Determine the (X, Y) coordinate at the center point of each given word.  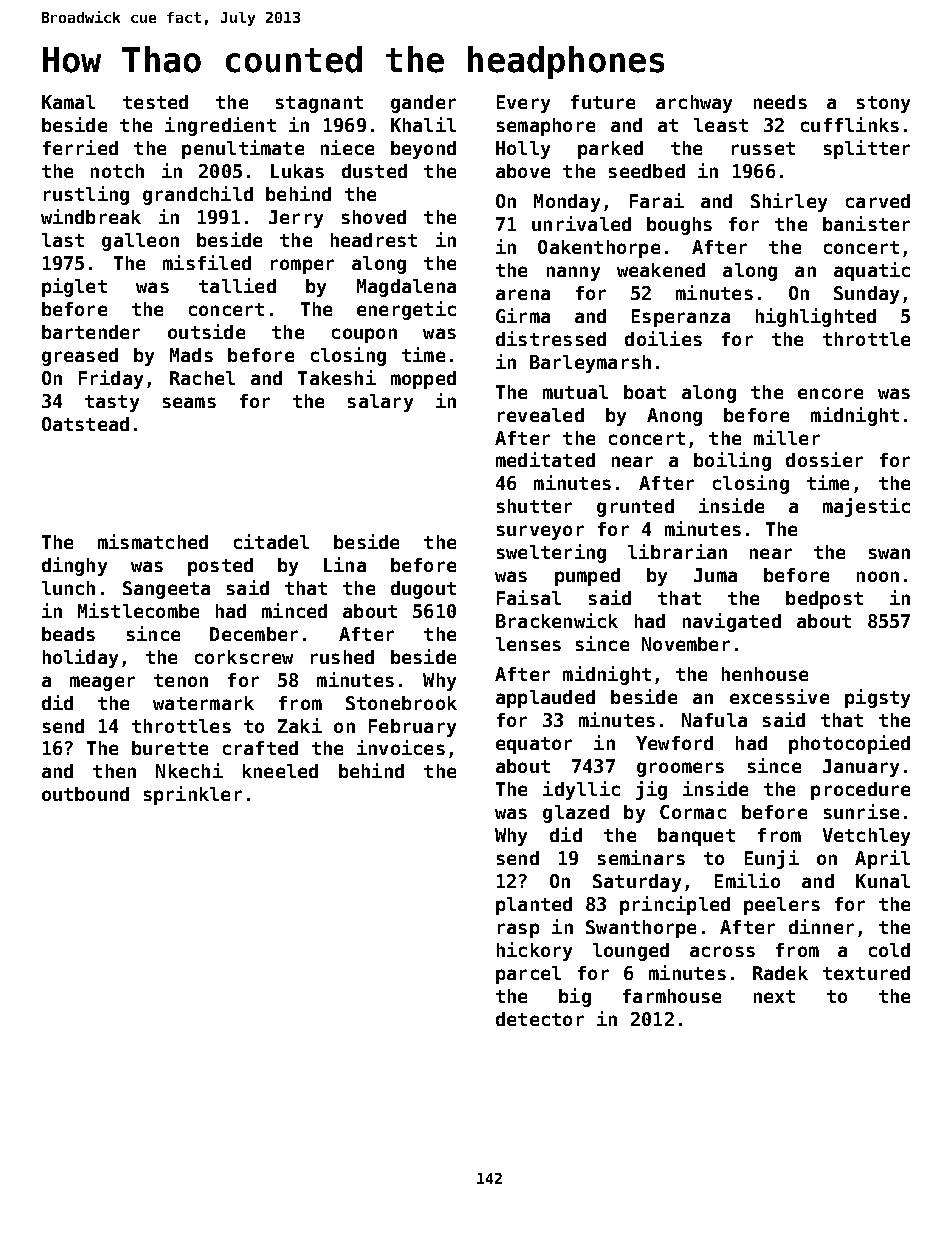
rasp (518, 930)
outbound (85, 794)
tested (155, 102)
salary (380, 403)
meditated (545, 459)
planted (534, 906)
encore (830, 393)
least (721, 125)
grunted (635, 508)
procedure (860, 791)
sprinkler (193, 795)
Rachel (202, 378)
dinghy (74, 566)
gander (423, 104)
